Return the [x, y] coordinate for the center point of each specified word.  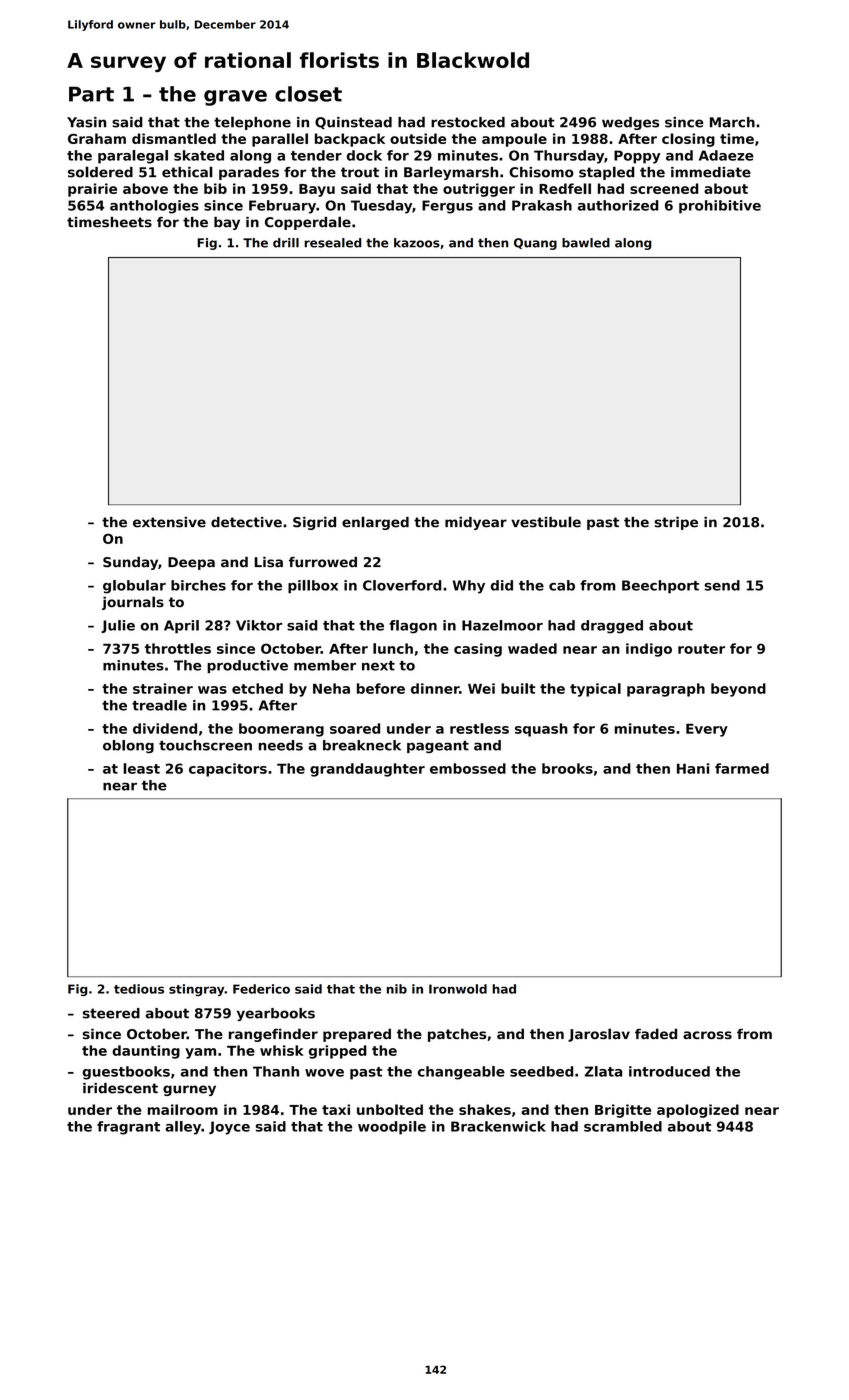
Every [707, 730]
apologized [698, 1111]
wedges [630, 123]
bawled [586, 243]
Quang [535, 244]
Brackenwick [498, 1126]
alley [183, 1128]
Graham [97, 138]
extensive [169, 522]
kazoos [417, 243]
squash [541, 730]
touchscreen [205, 745]
